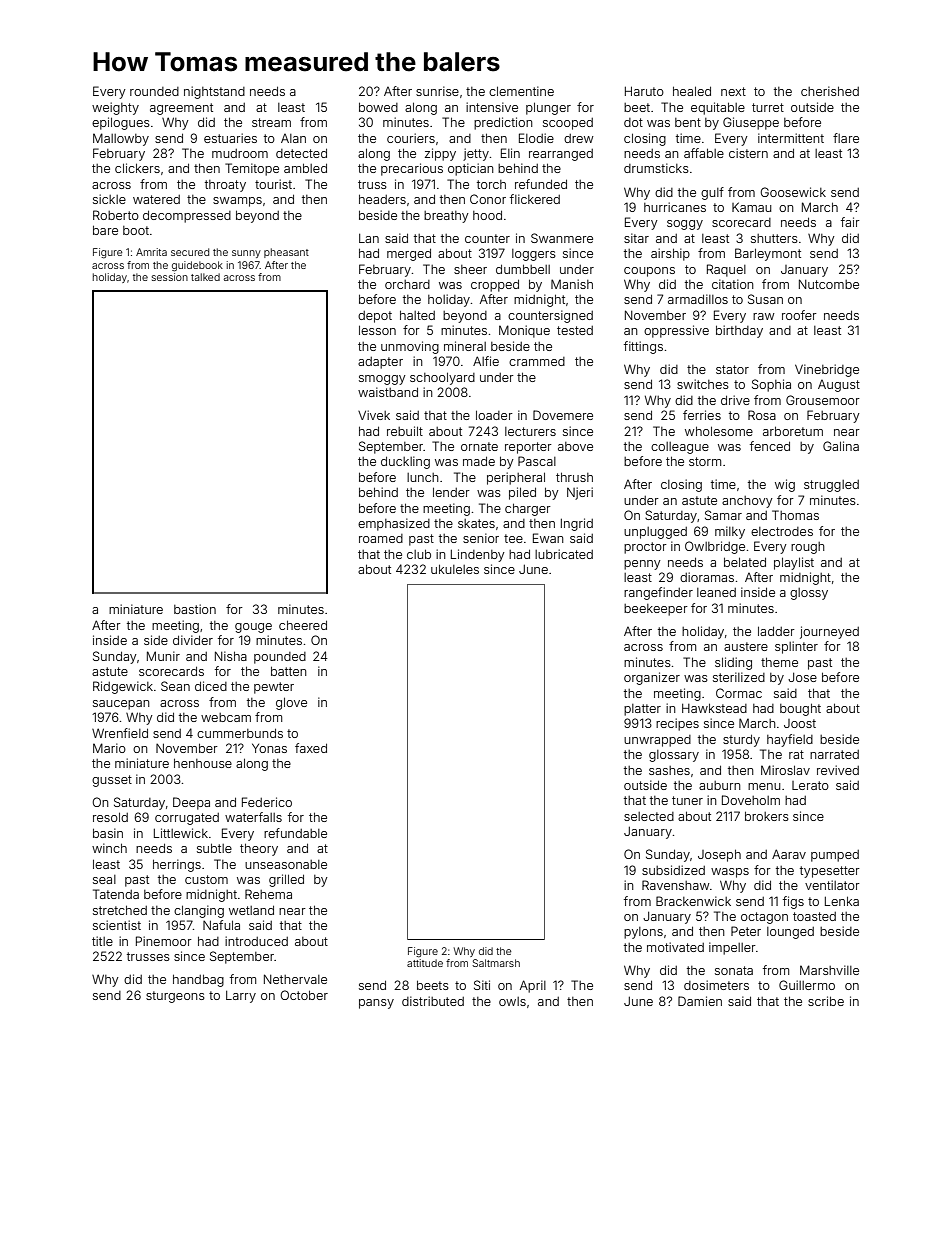 The height and width of the screenshot is (1233, 952). Describe the element at coordinates (808, 548) in the screenshot. I see `rough` at that location.
